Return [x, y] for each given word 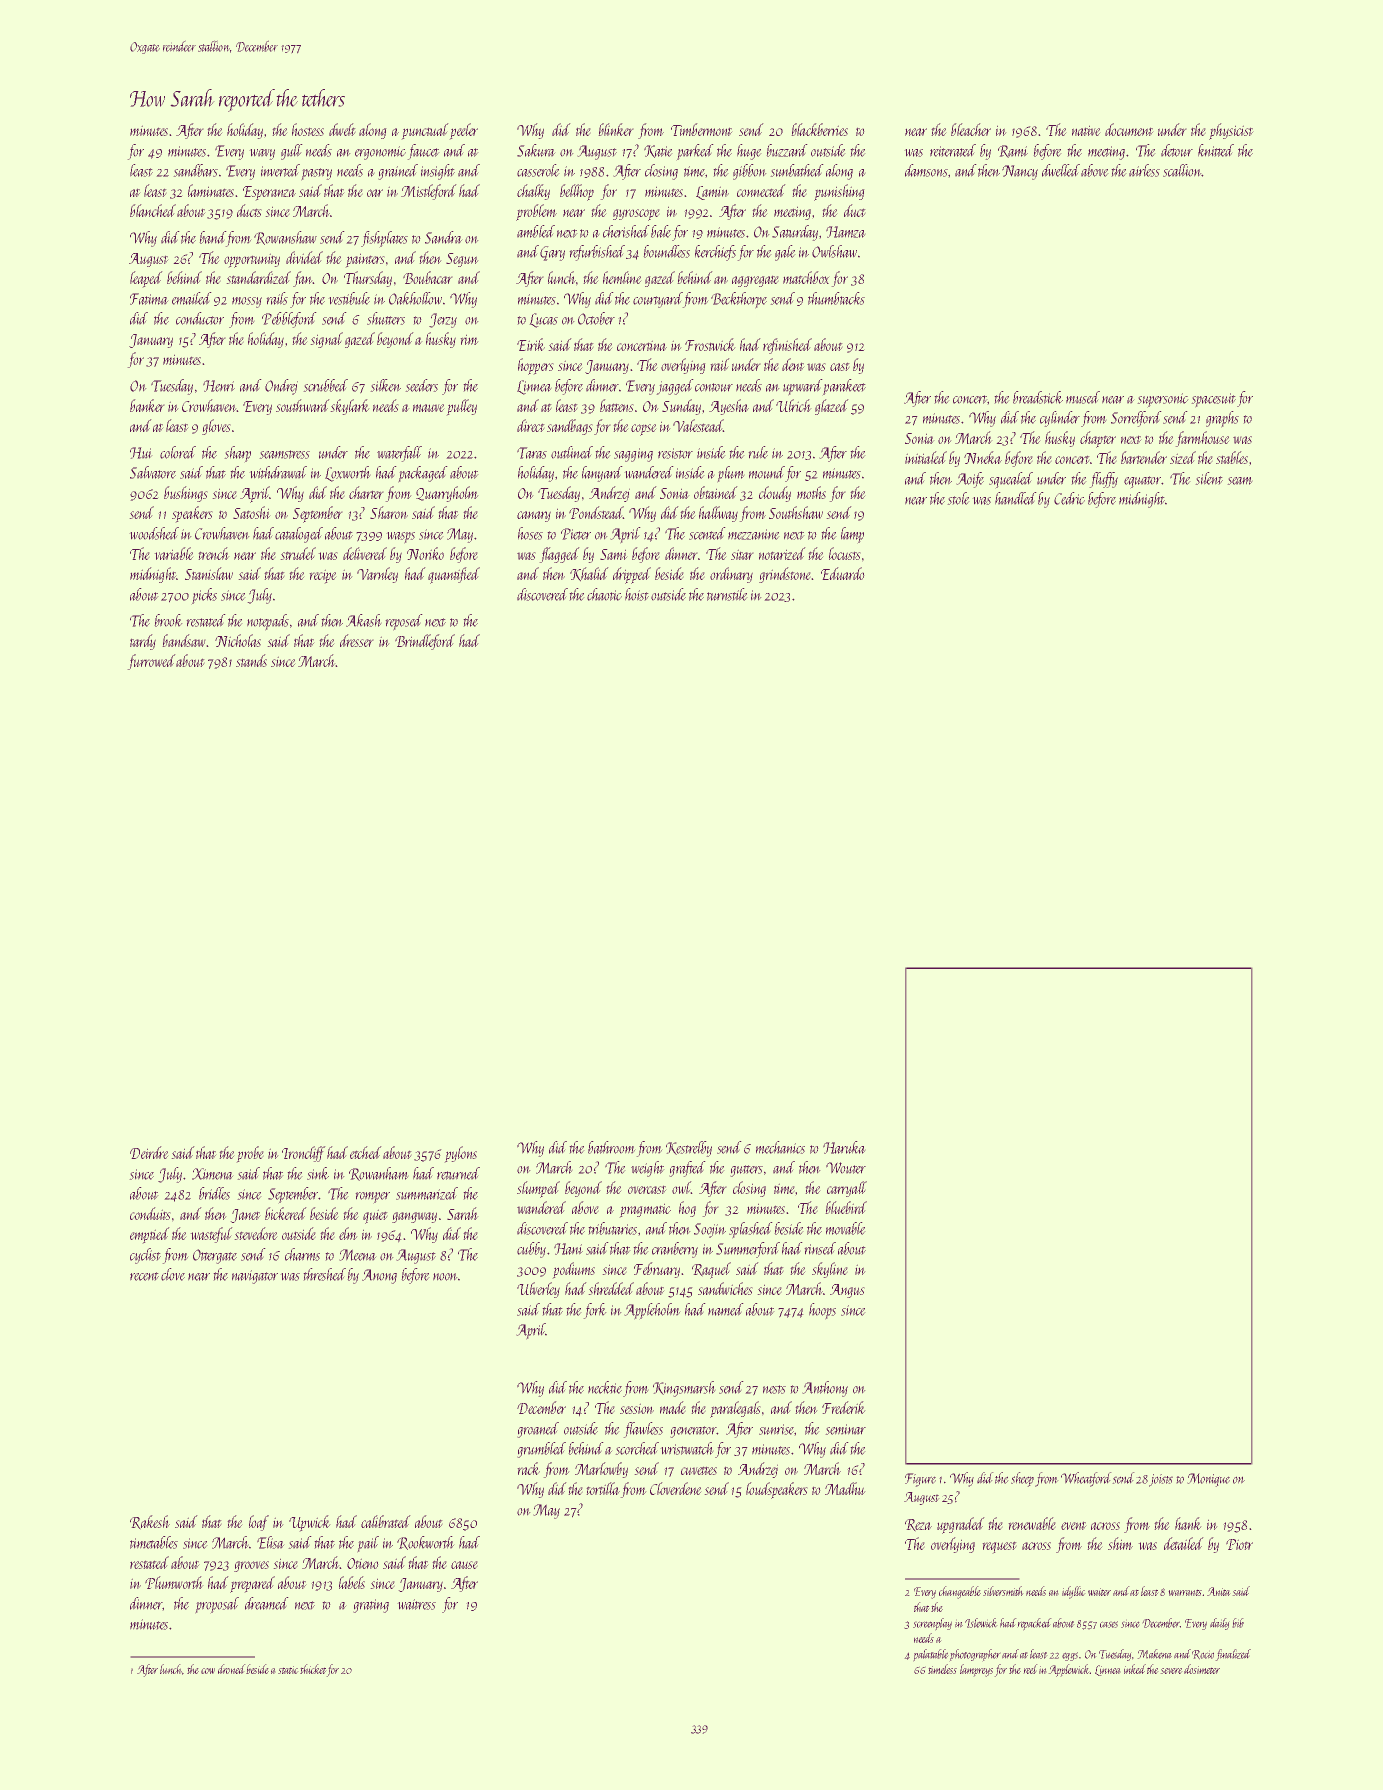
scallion [1182, 170]
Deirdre [149, 1152]
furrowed [151, 662]
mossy [247, 302]
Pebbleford [289, 320]
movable [846, 1228]
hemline [622, 277]
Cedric [1069, 498]
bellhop [577, 192]
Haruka [844, 1147]
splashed [751, 1230]
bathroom [612, 1147]
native [1086, 130]
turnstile [727, 594]
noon [445, 1277]
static [288, 1670]
